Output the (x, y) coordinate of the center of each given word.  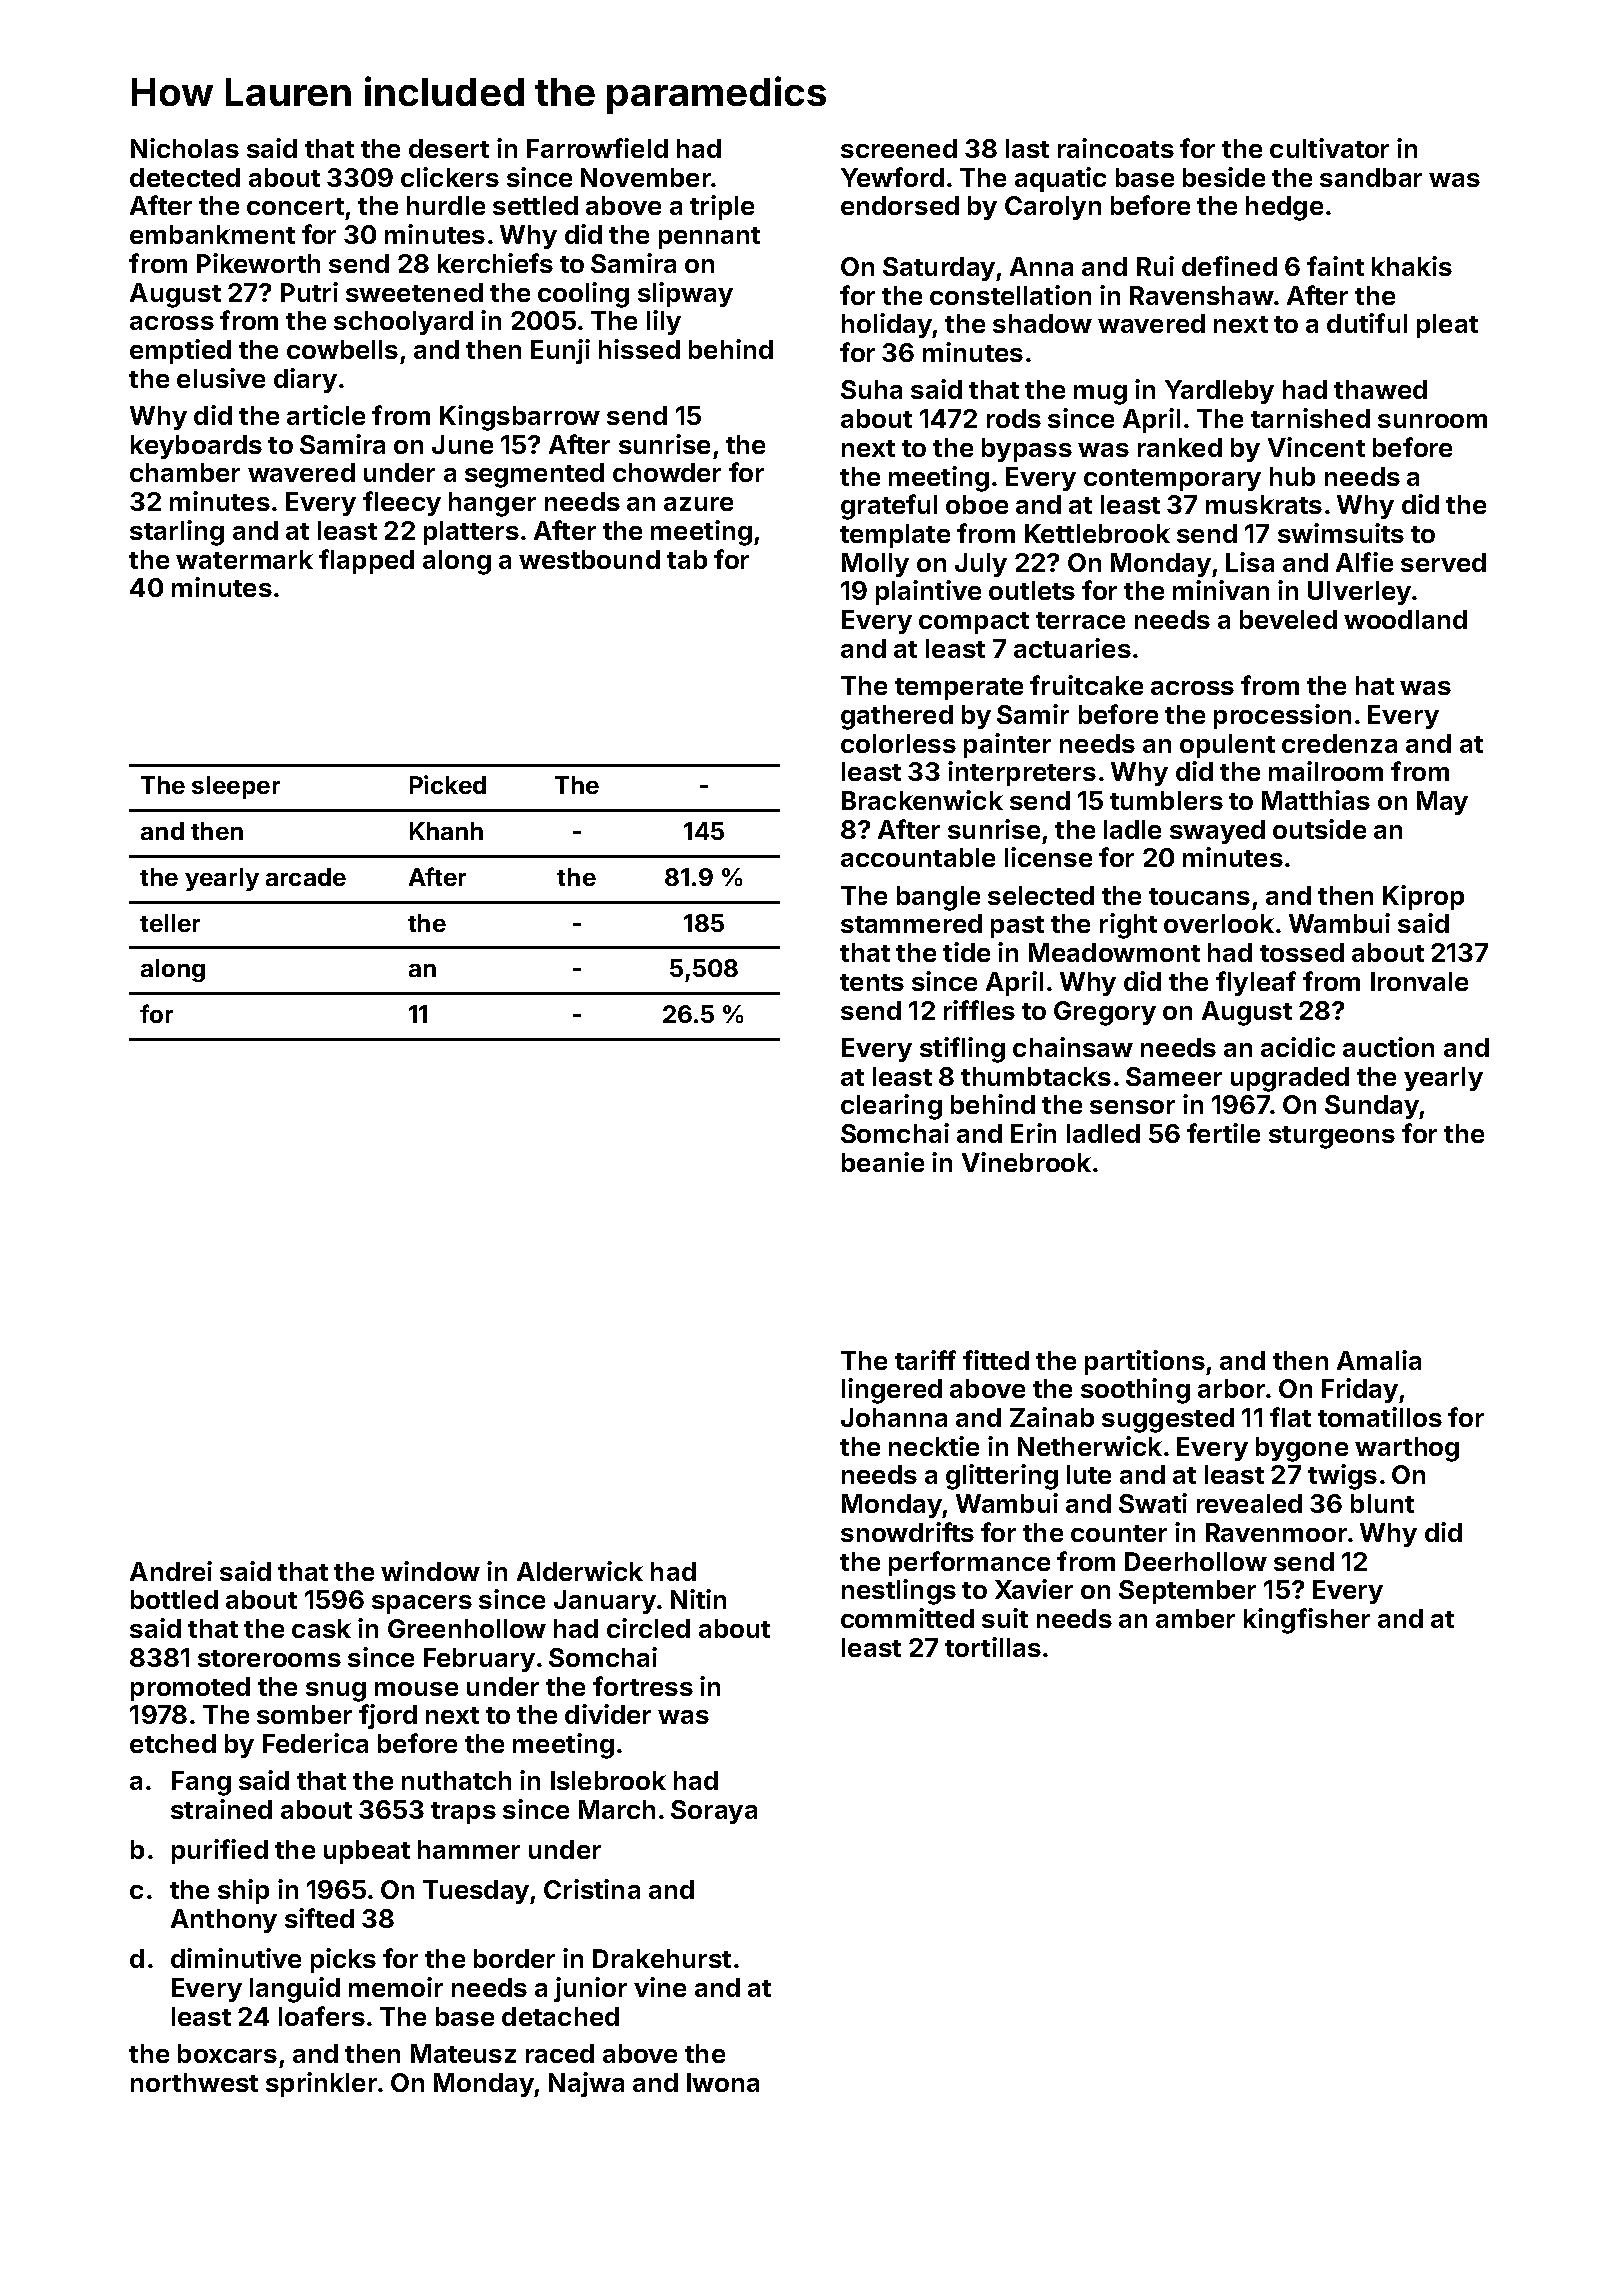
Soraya (714, 1812)
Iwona (723, 2082)
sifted (319, 1918)
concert (295, 206)
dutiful (1367, 323)
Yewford (892, 177)
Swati (1153, 1503)
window (430, 1571)
